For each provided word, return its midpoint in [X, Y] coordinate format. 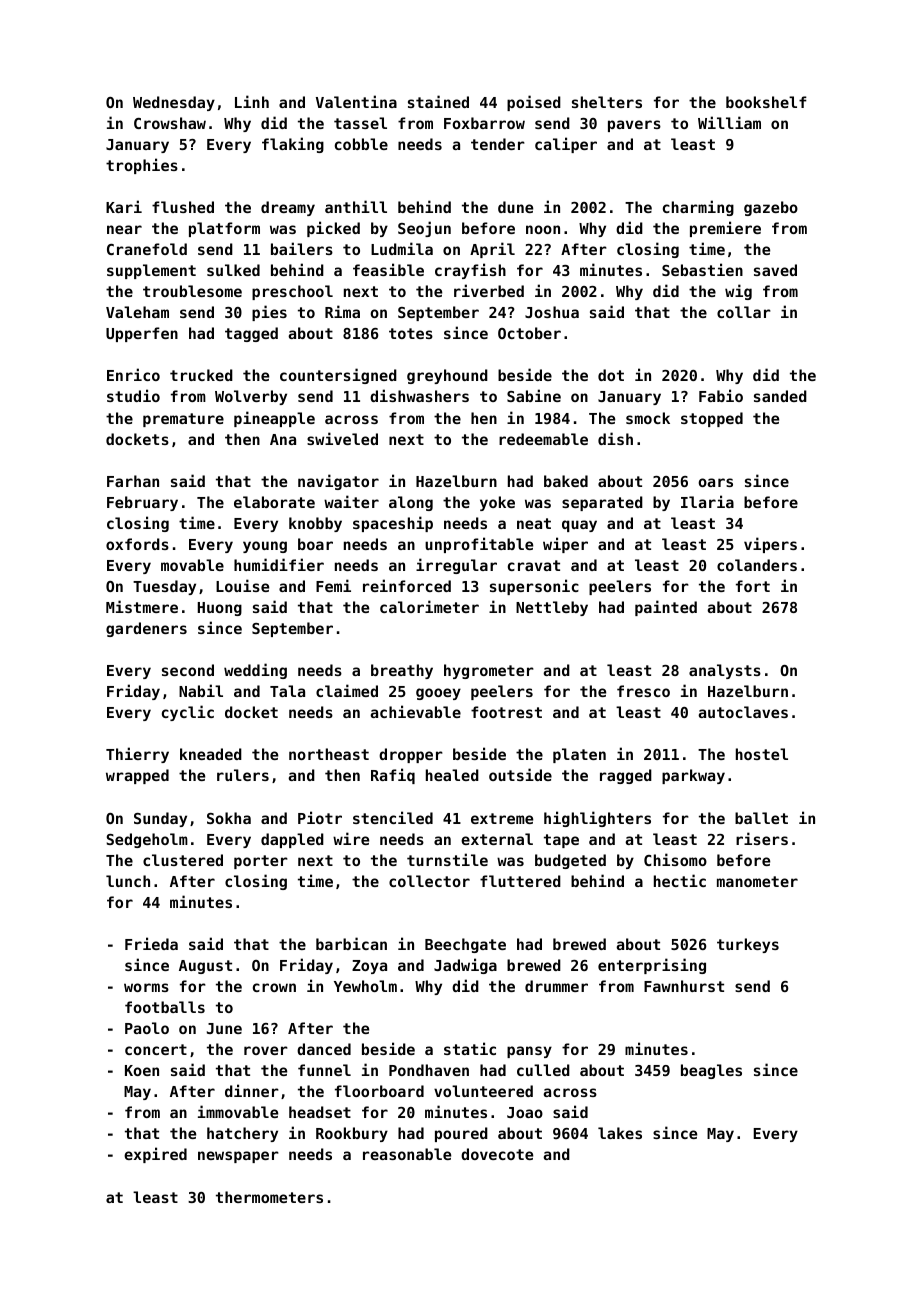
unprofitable [479, 545]
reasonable [407, 1154]
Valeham [137, 312]
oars [715, 482]
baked [566, 481]
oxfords [137, 544]
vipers [770, 545]
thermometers [269, 1197]
